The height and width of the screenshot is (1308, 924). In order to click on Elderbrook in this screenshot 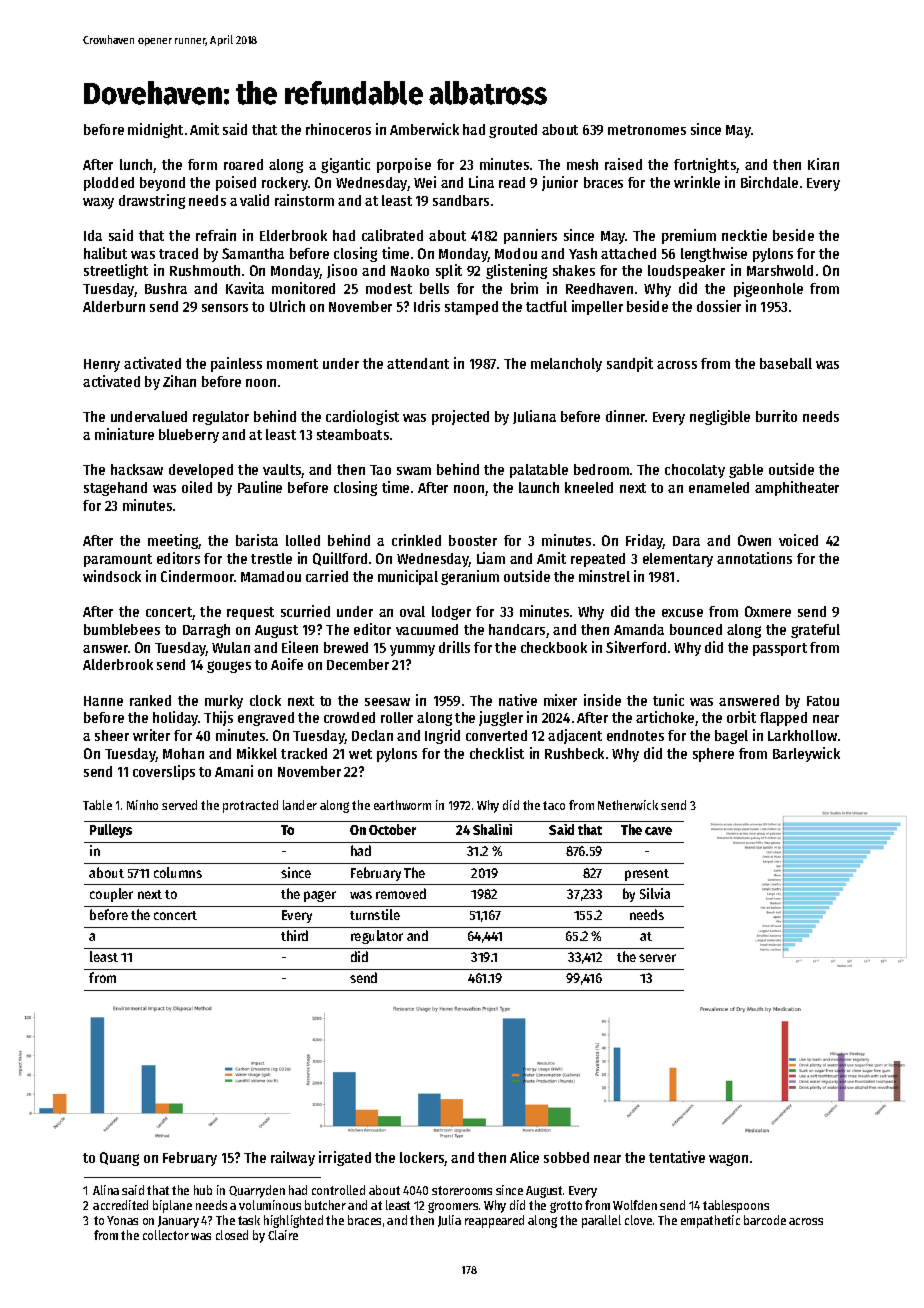, I will do `click(293, 235)`.
